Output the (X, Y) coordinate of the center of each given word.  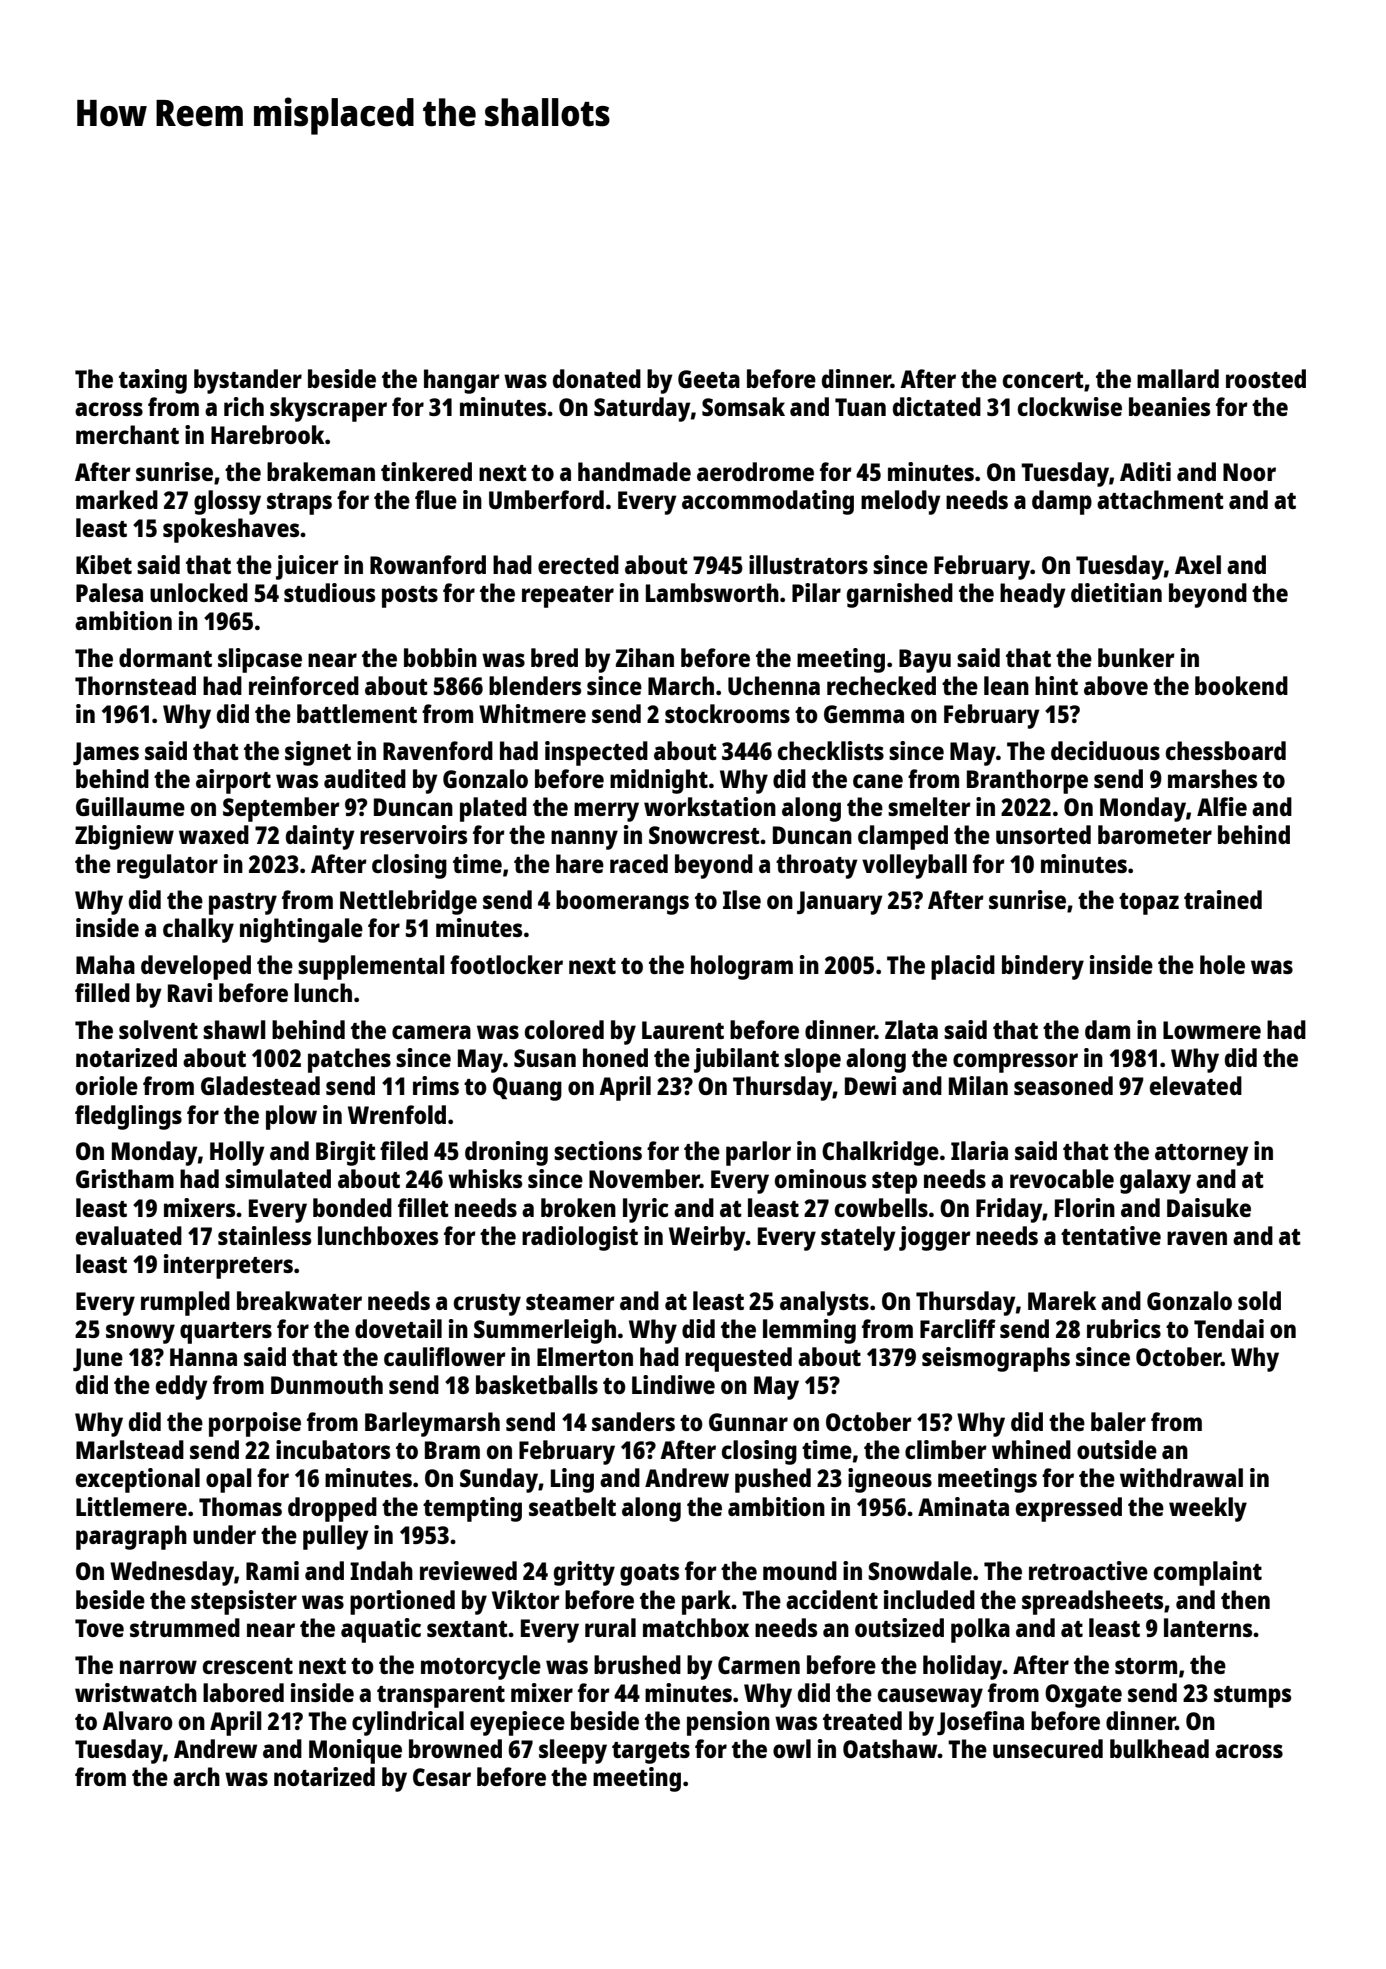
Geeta (709, 379)
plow (291, 1117)
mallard (1178, 378)
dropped (332, 1509)
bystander (248, 381)
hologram (742, 967)
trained (1223, 899)
